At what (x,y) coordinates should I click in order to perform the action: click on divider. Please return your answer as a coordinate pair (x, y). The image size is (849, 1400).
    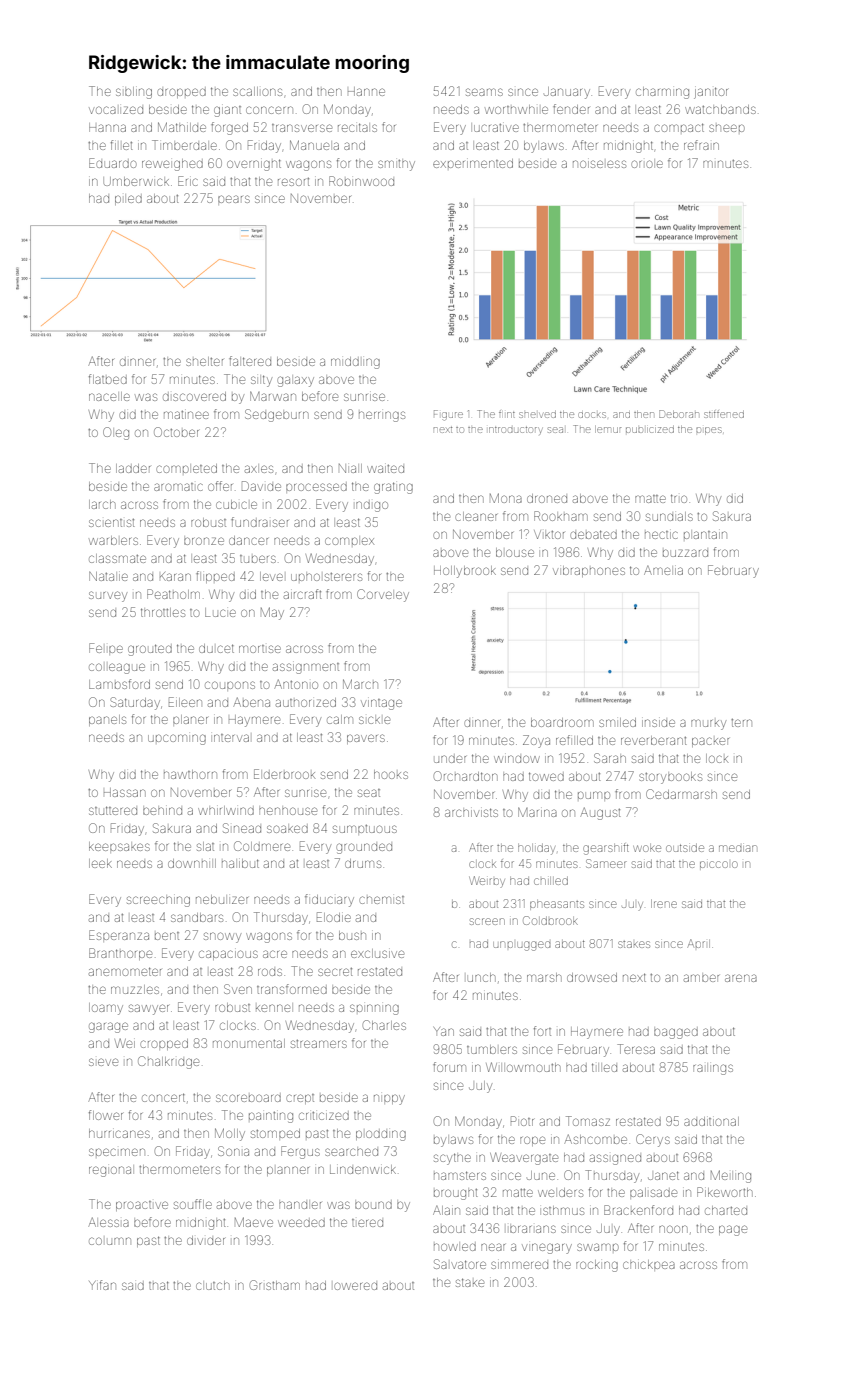
    Looking at the image, I should click on (206, 1240).
